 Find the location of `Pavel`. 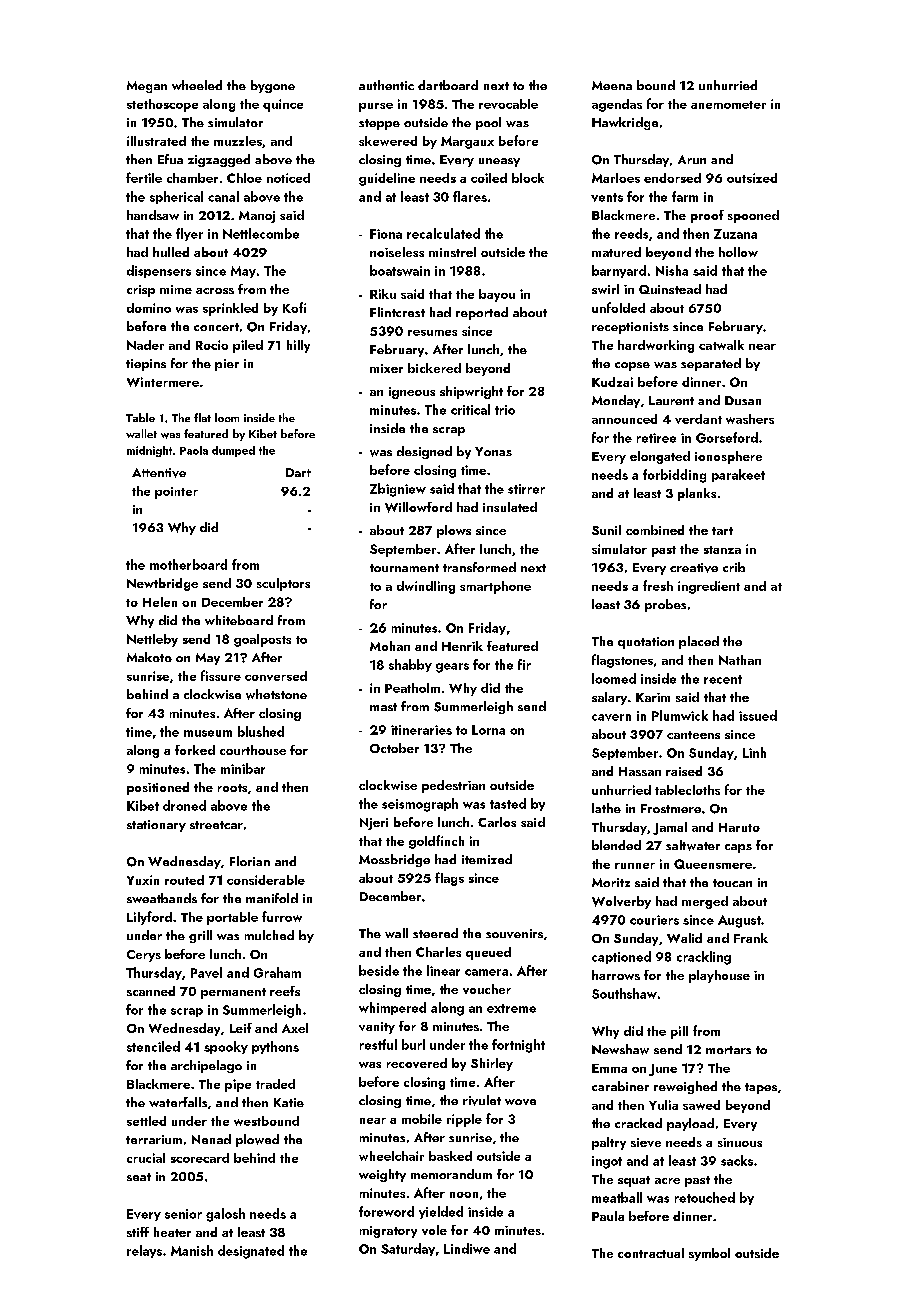

Pavel is located at coordinates (206, 972).
